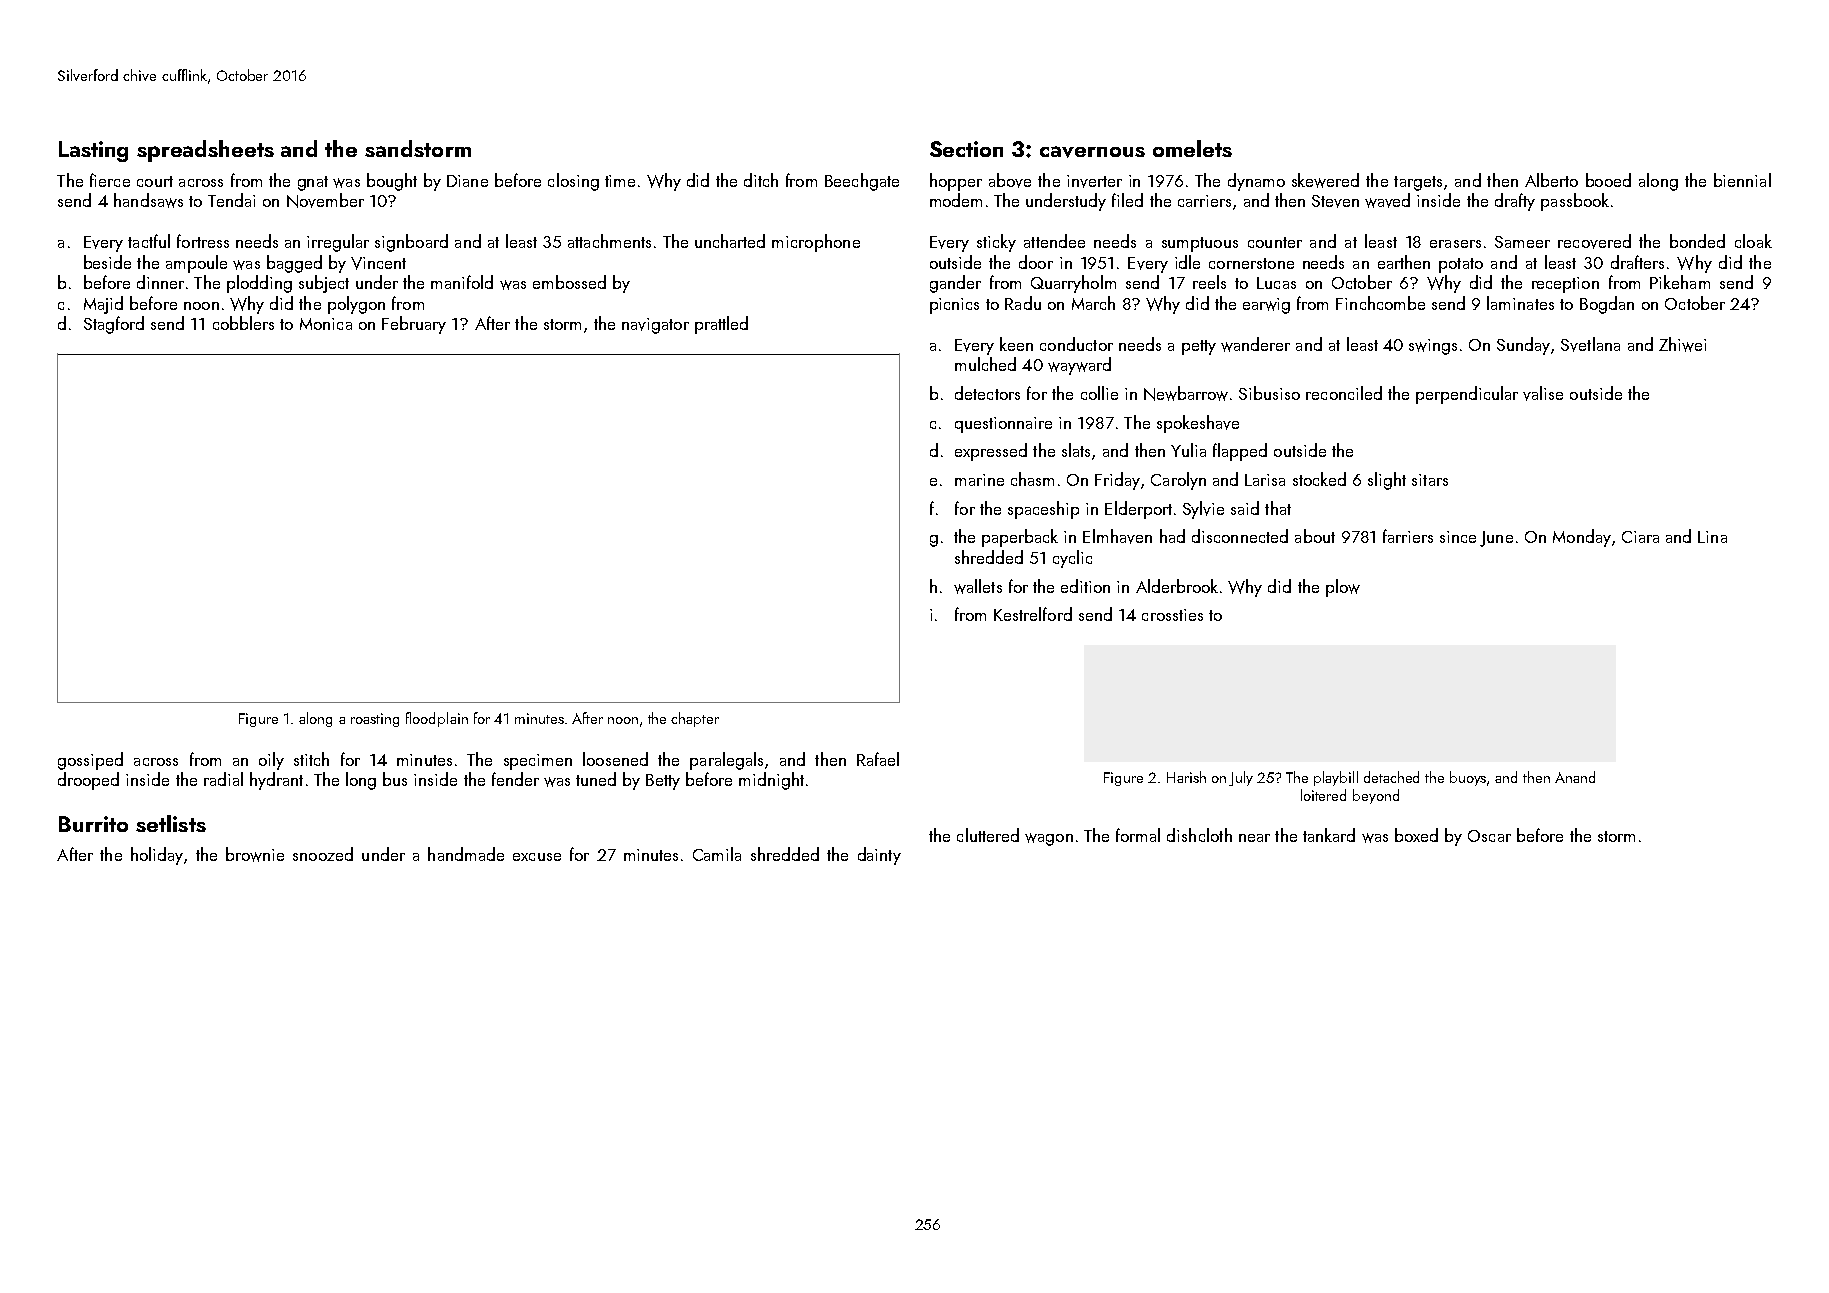 This document has width=1829, height=1293. Describe the element at coordinates (1391, 777) in the document. I see `detached` at that location.
